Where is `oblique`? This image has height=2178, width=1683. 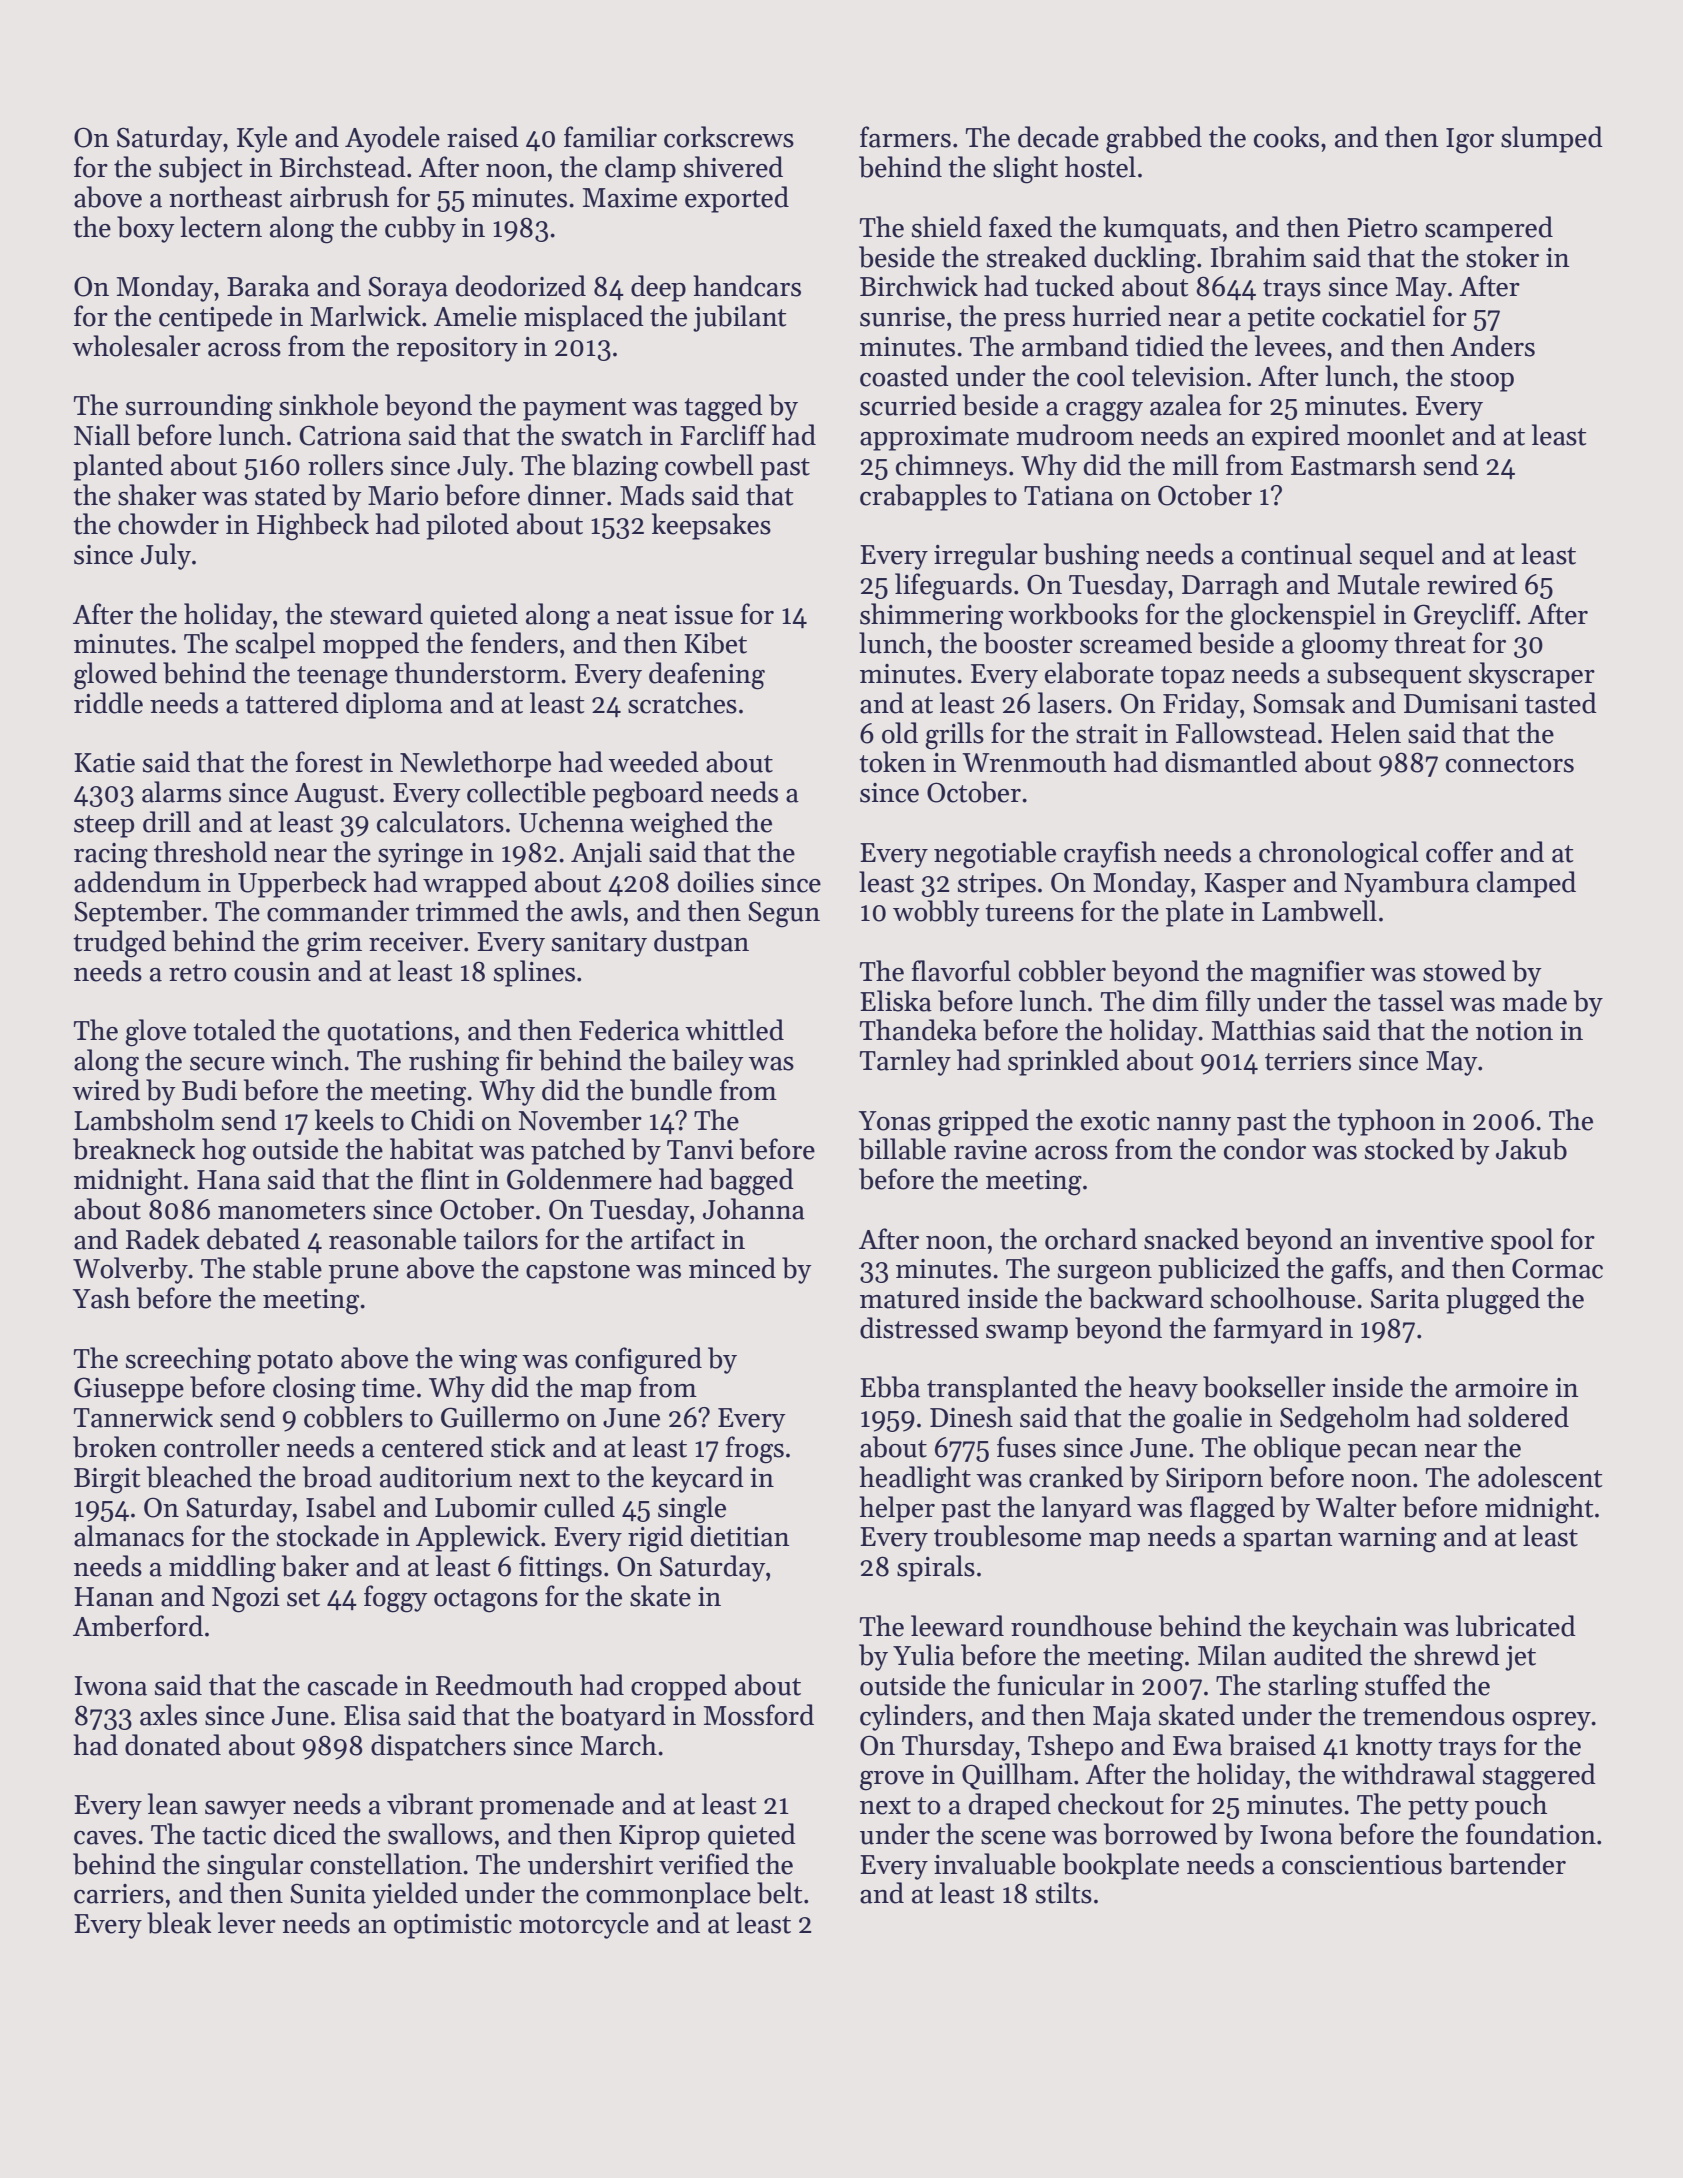
oblique is located at coordinates (1297, 1449).
